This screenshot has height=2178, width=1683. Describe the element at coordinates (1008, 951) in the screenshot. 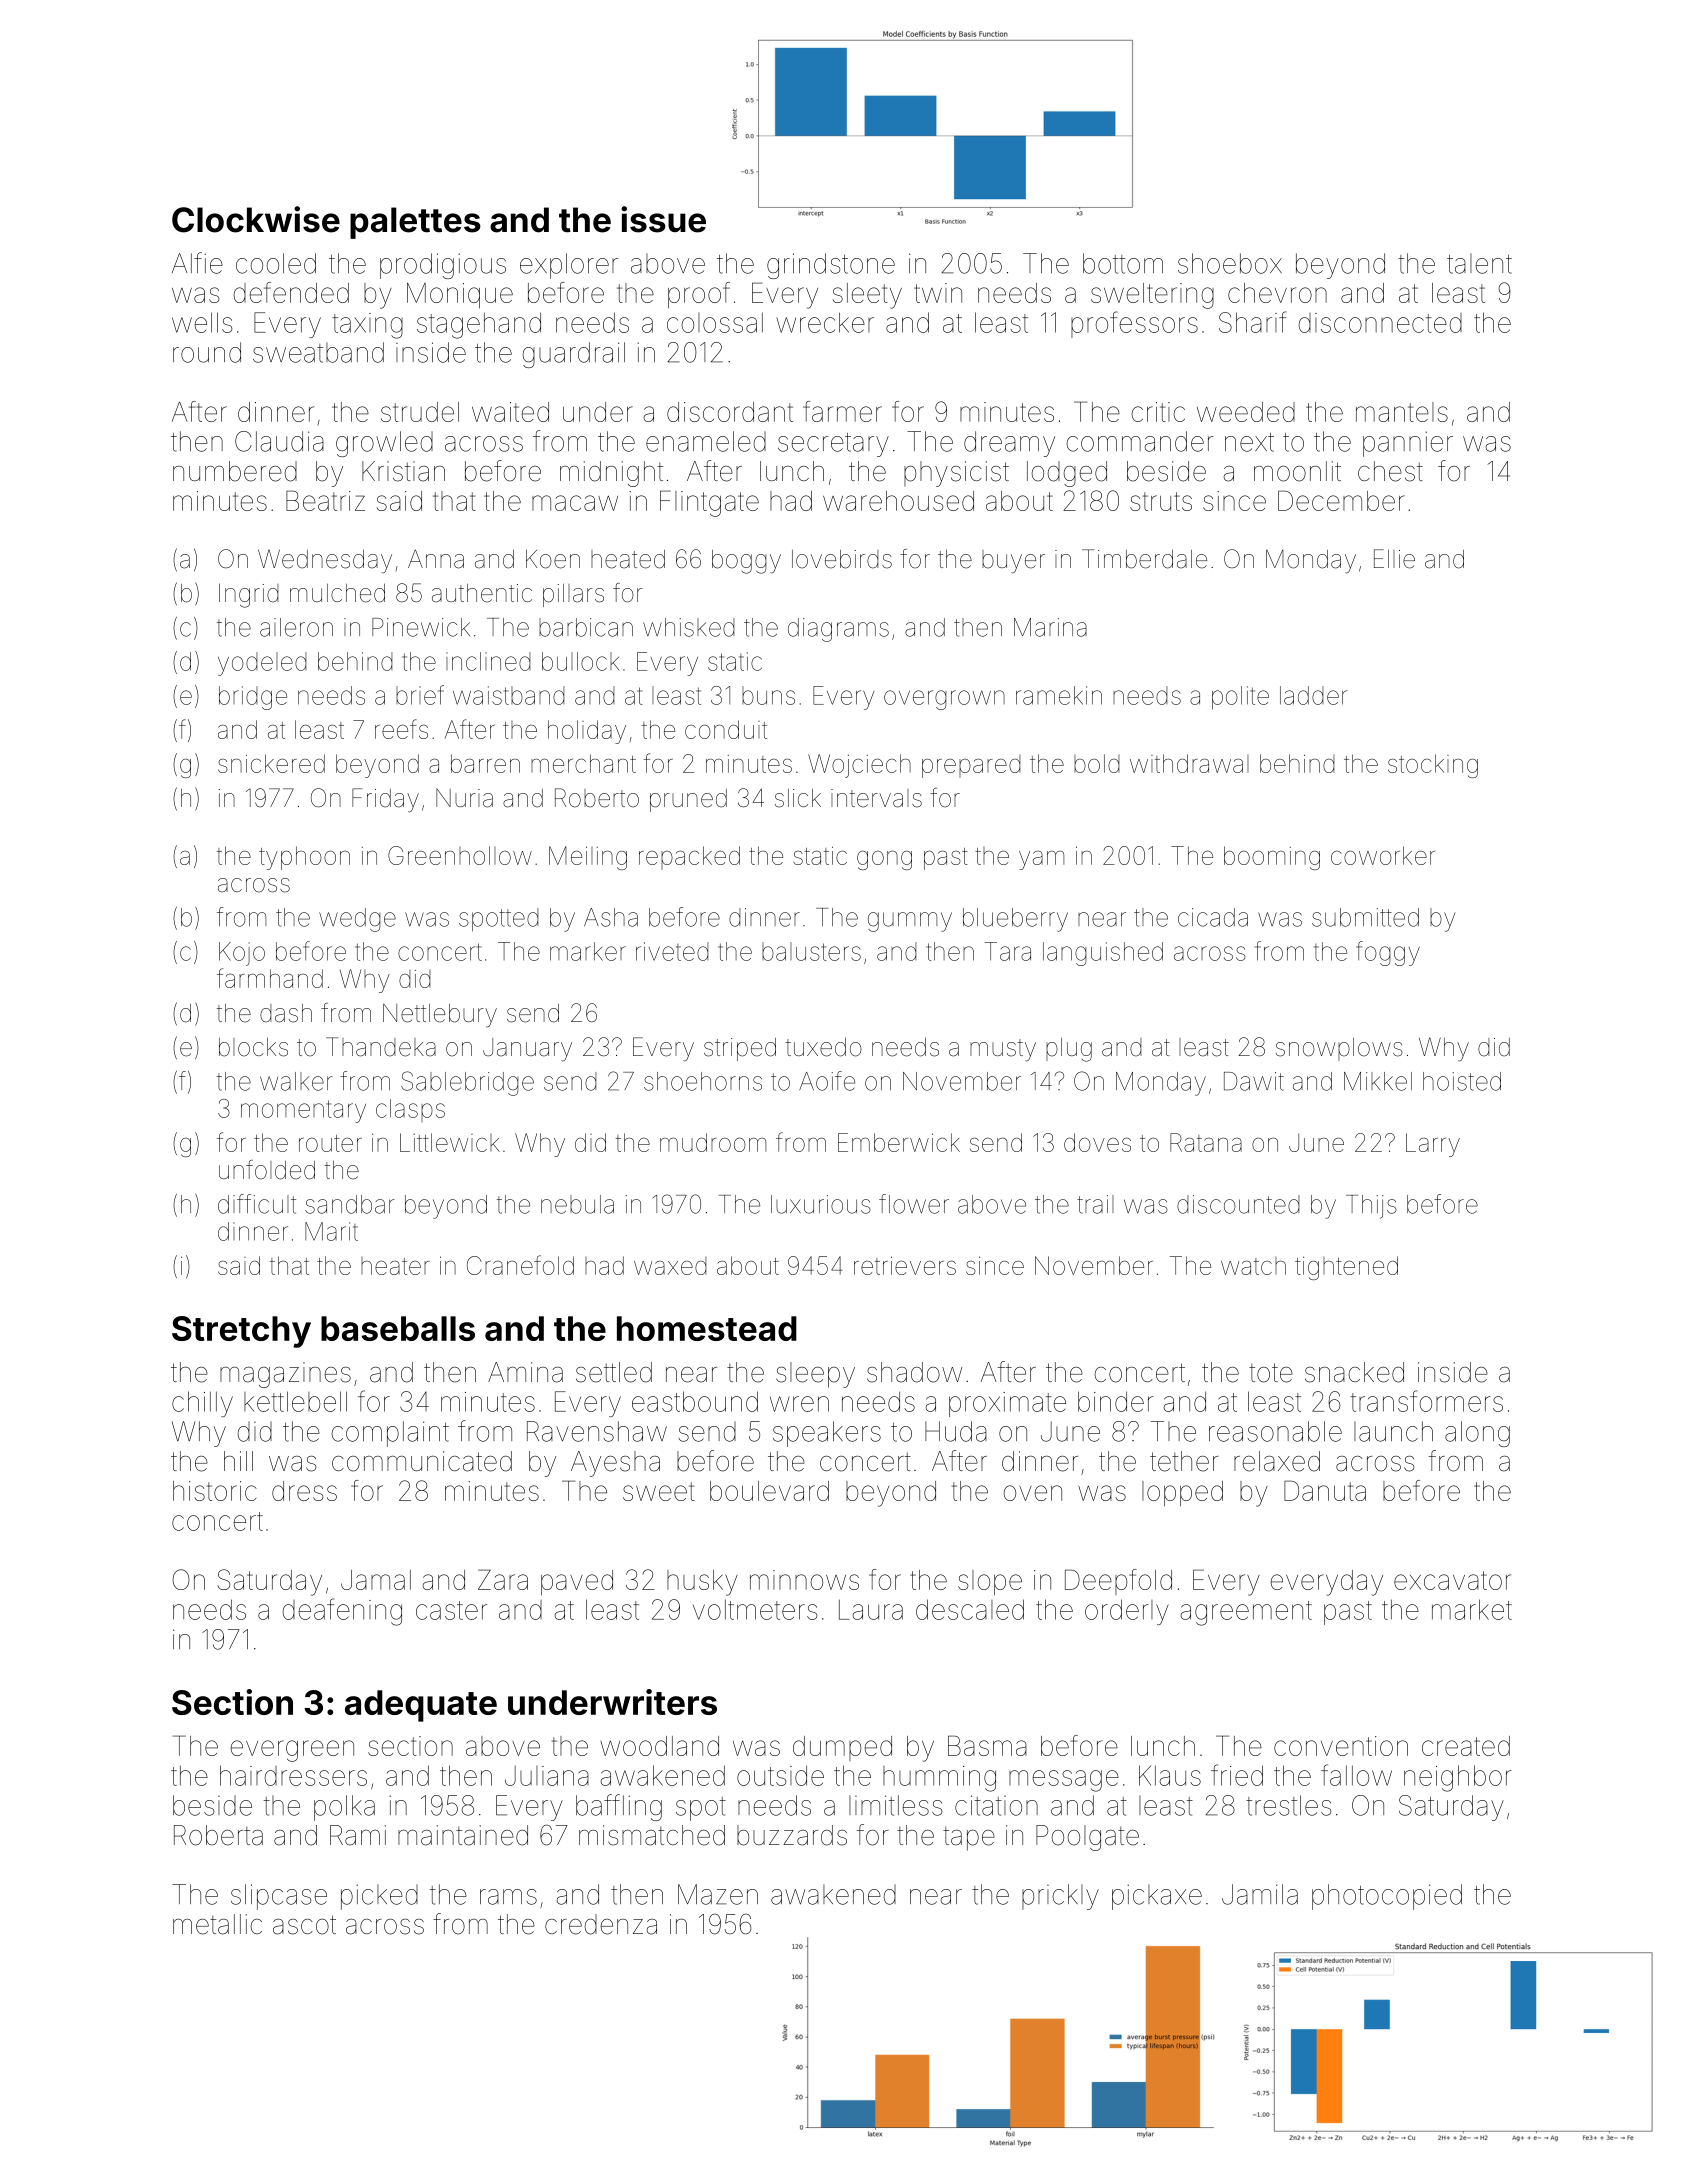

I see `Tara` at that location.
